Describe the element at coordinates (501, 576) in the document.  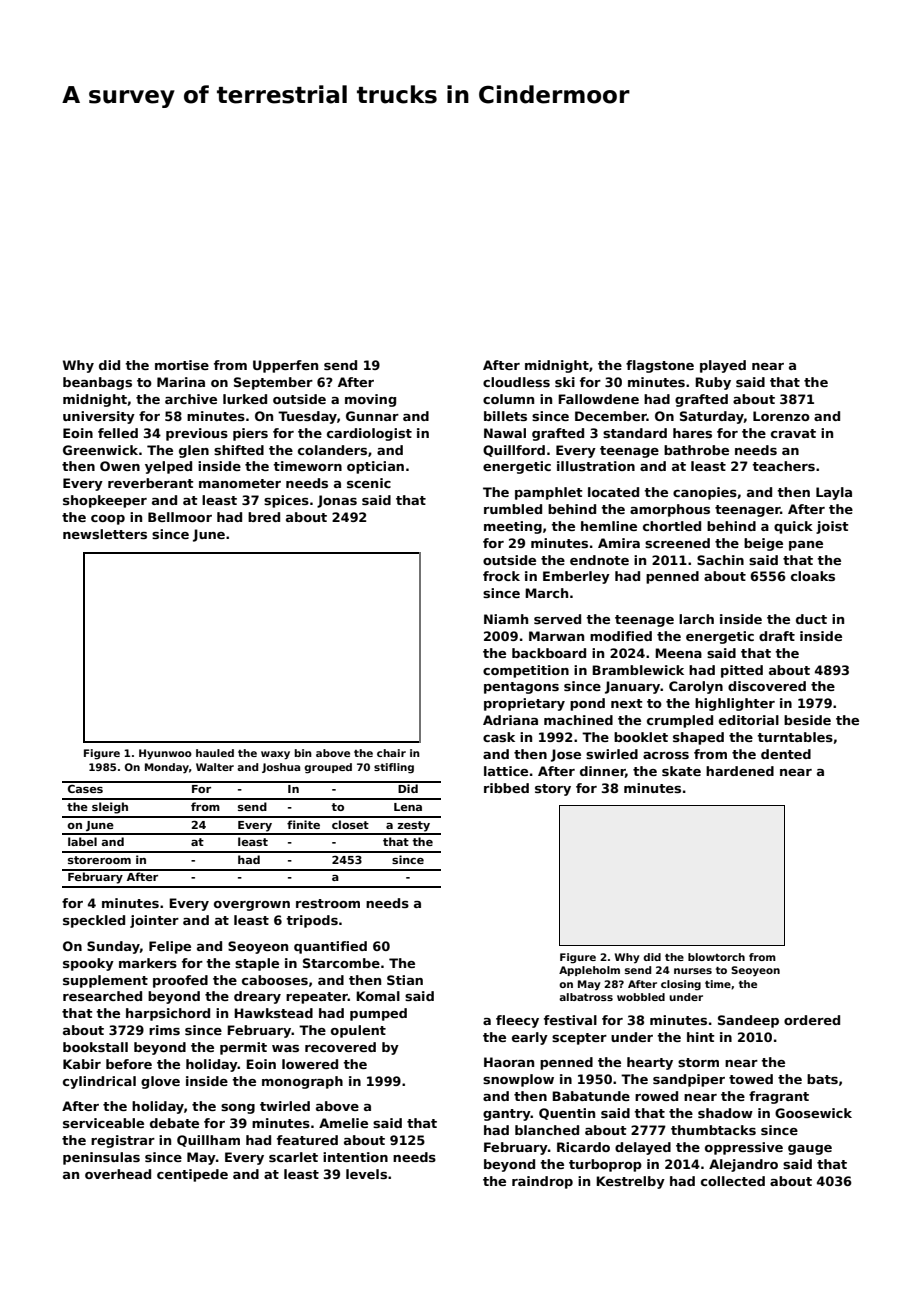
I see `frock` at that location.
